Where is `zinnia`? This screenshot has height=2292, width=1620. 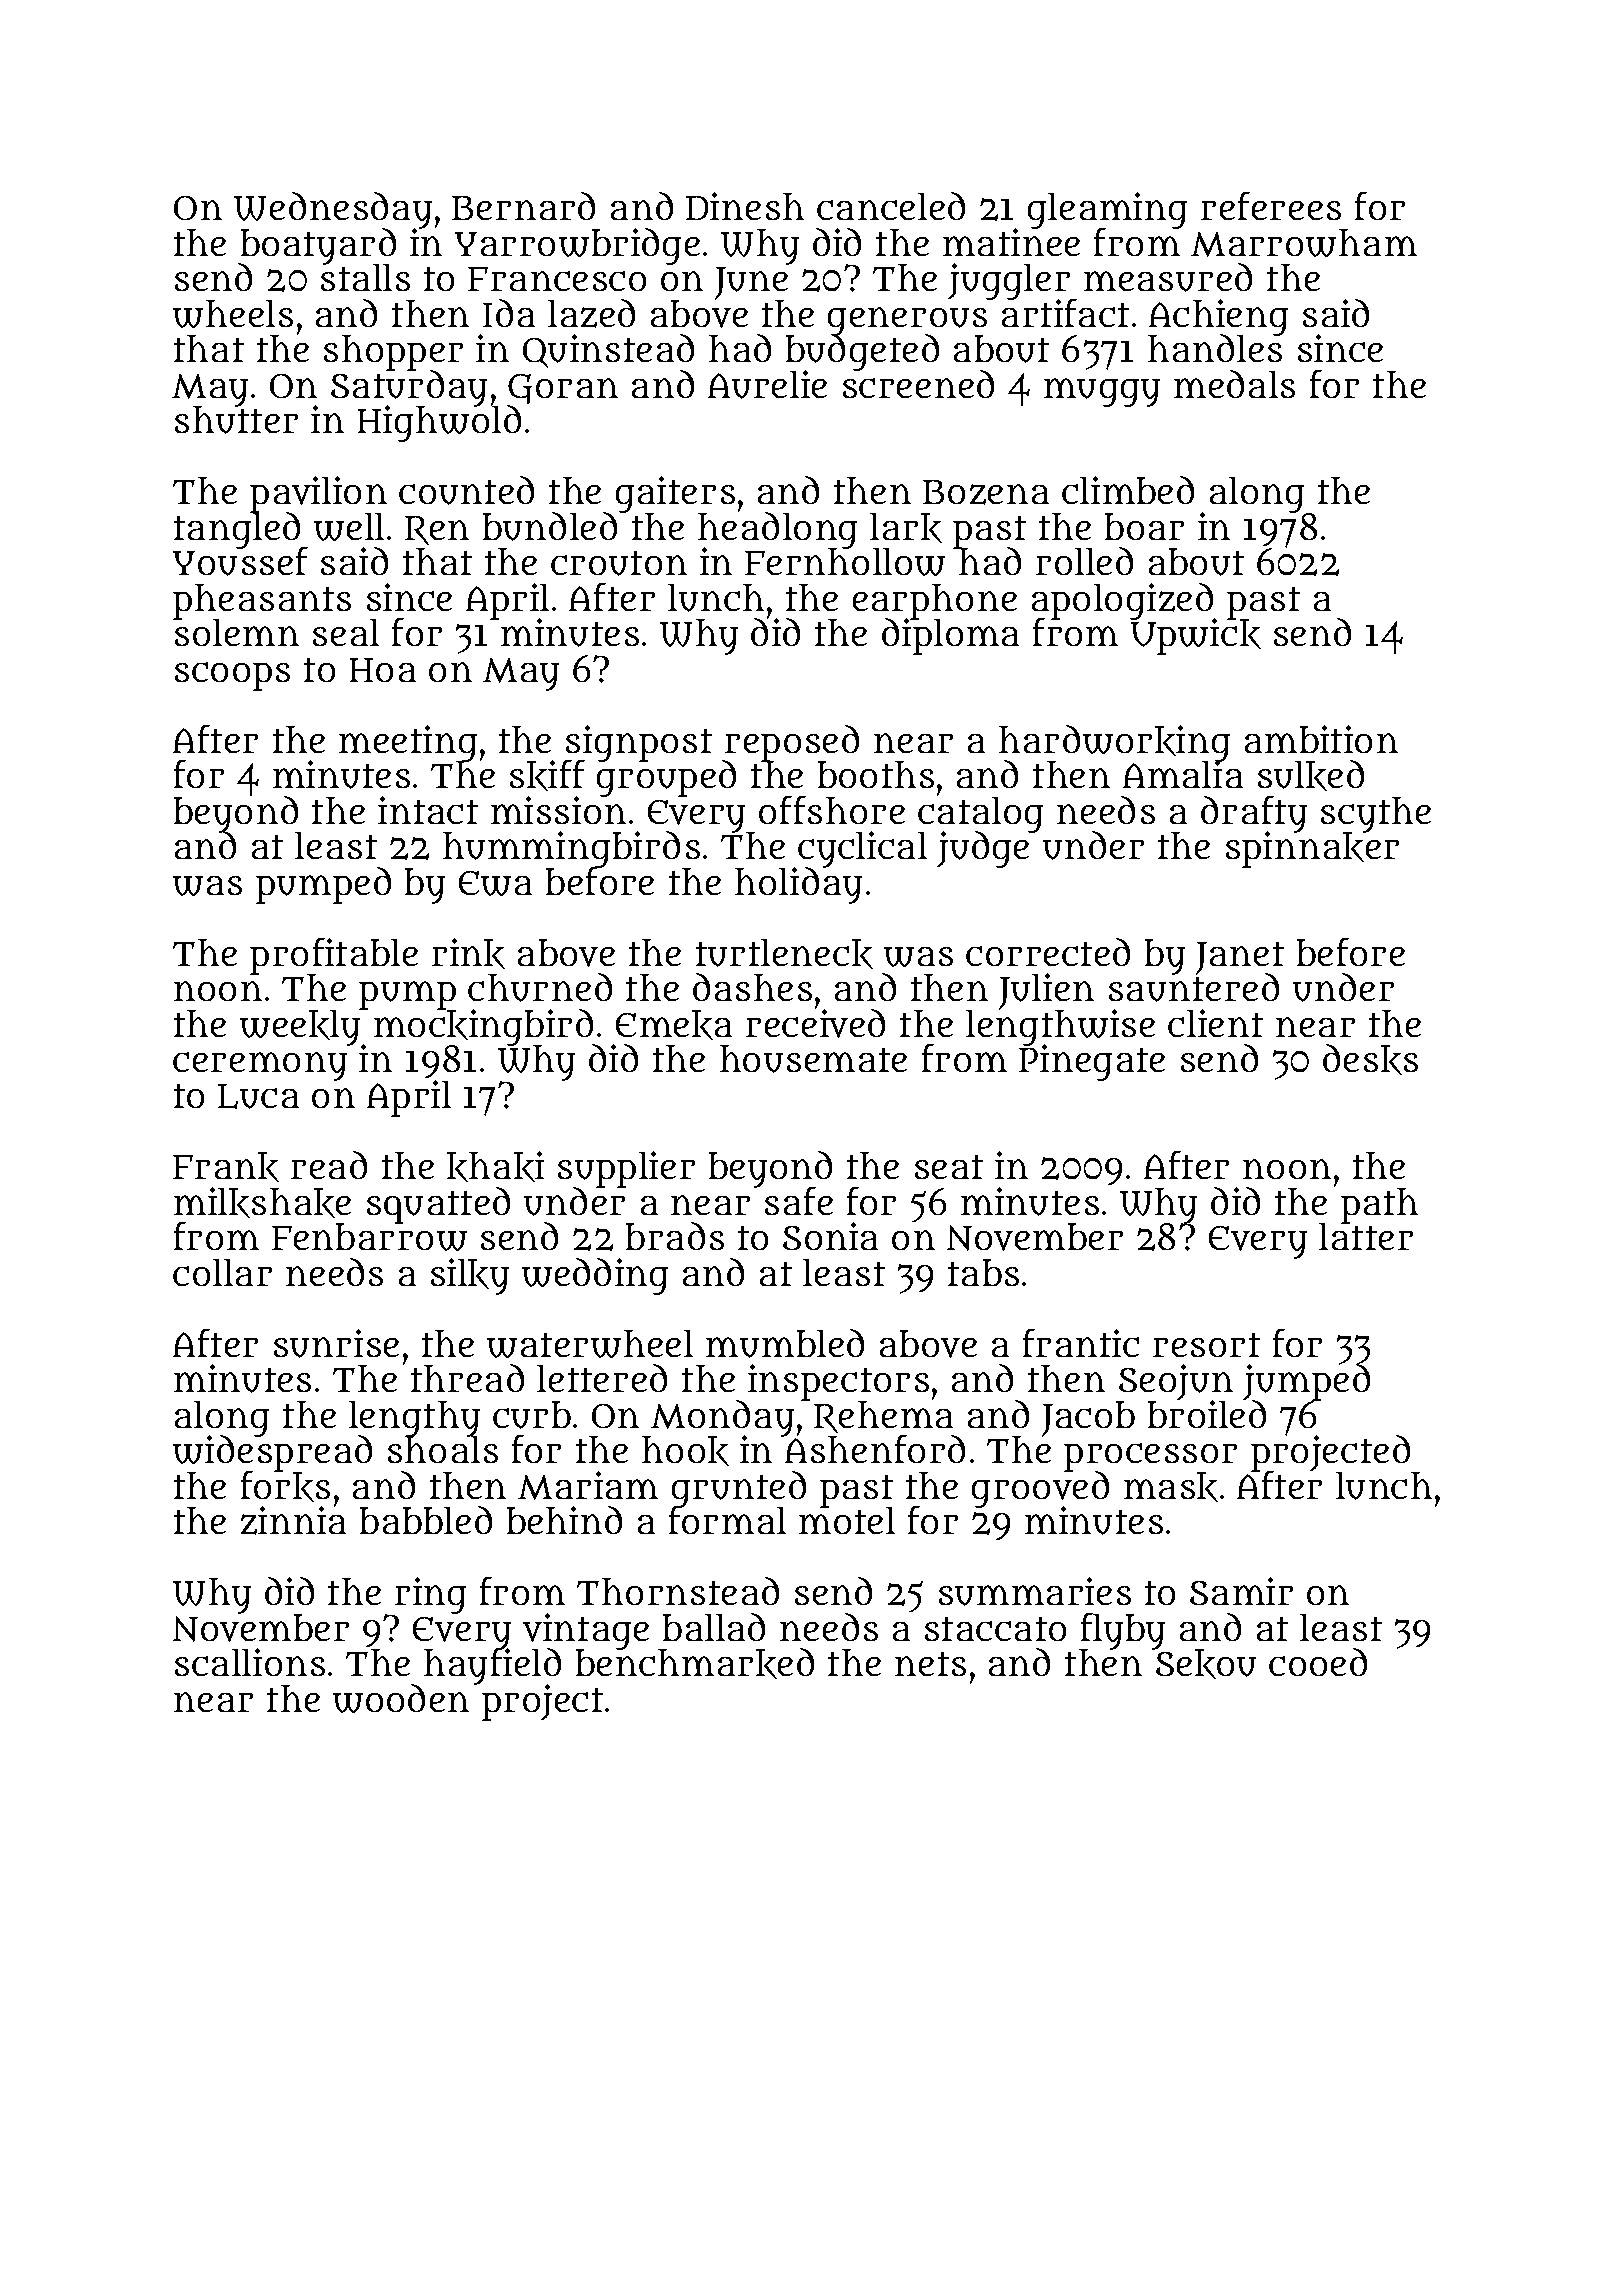
zinnia is located at coordinates (293, 1521).
